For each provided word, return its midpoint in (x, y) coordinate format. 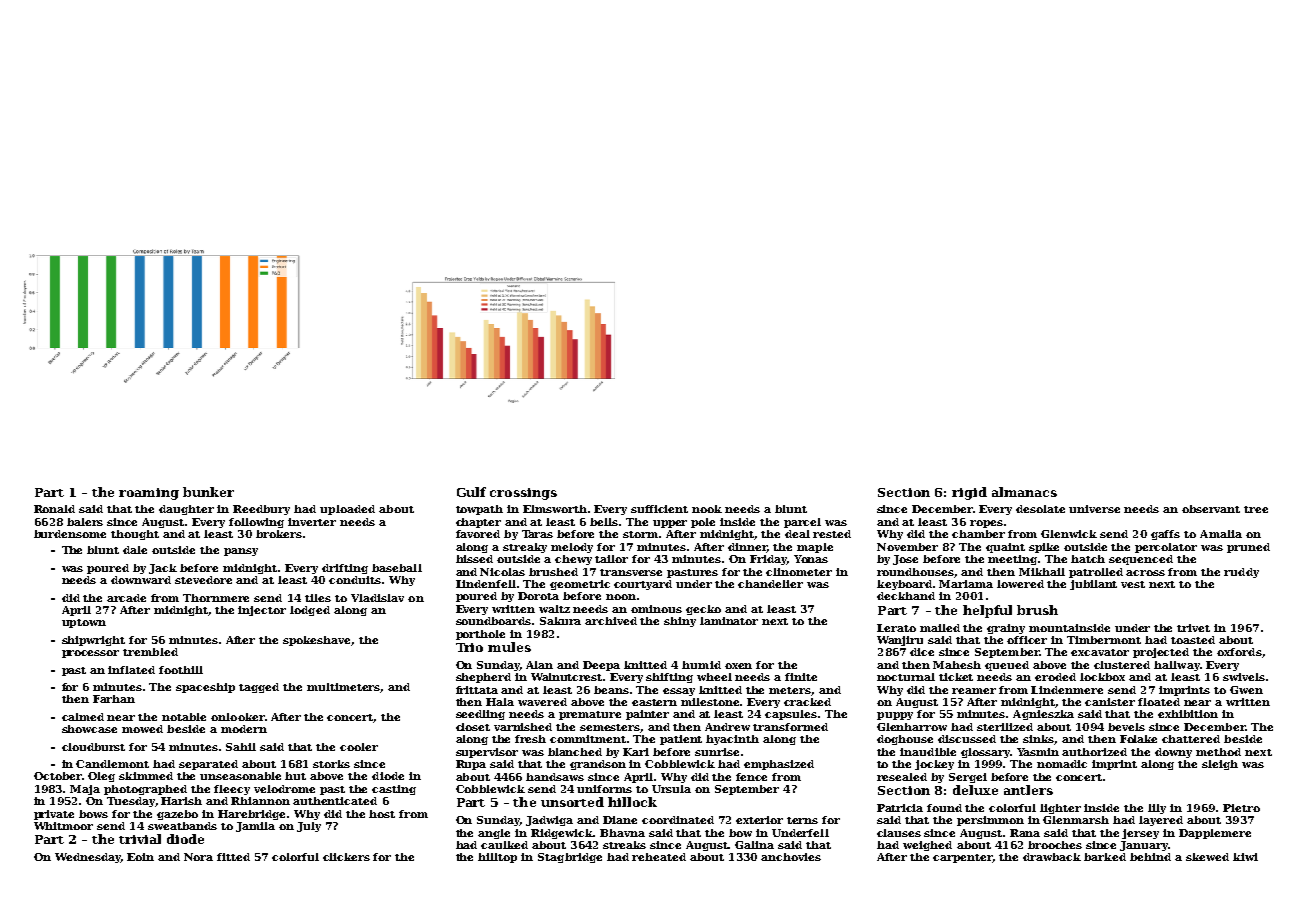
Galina (754, 845)
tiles (318, 598)
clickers (346, 857)
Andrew (727, 727)
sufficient (659, 509)
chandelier (770, 584)
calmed (83, 717)
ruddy (1241, 573)
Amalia (1221, 534)
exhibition (1188, 714)
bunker (208, 492)
